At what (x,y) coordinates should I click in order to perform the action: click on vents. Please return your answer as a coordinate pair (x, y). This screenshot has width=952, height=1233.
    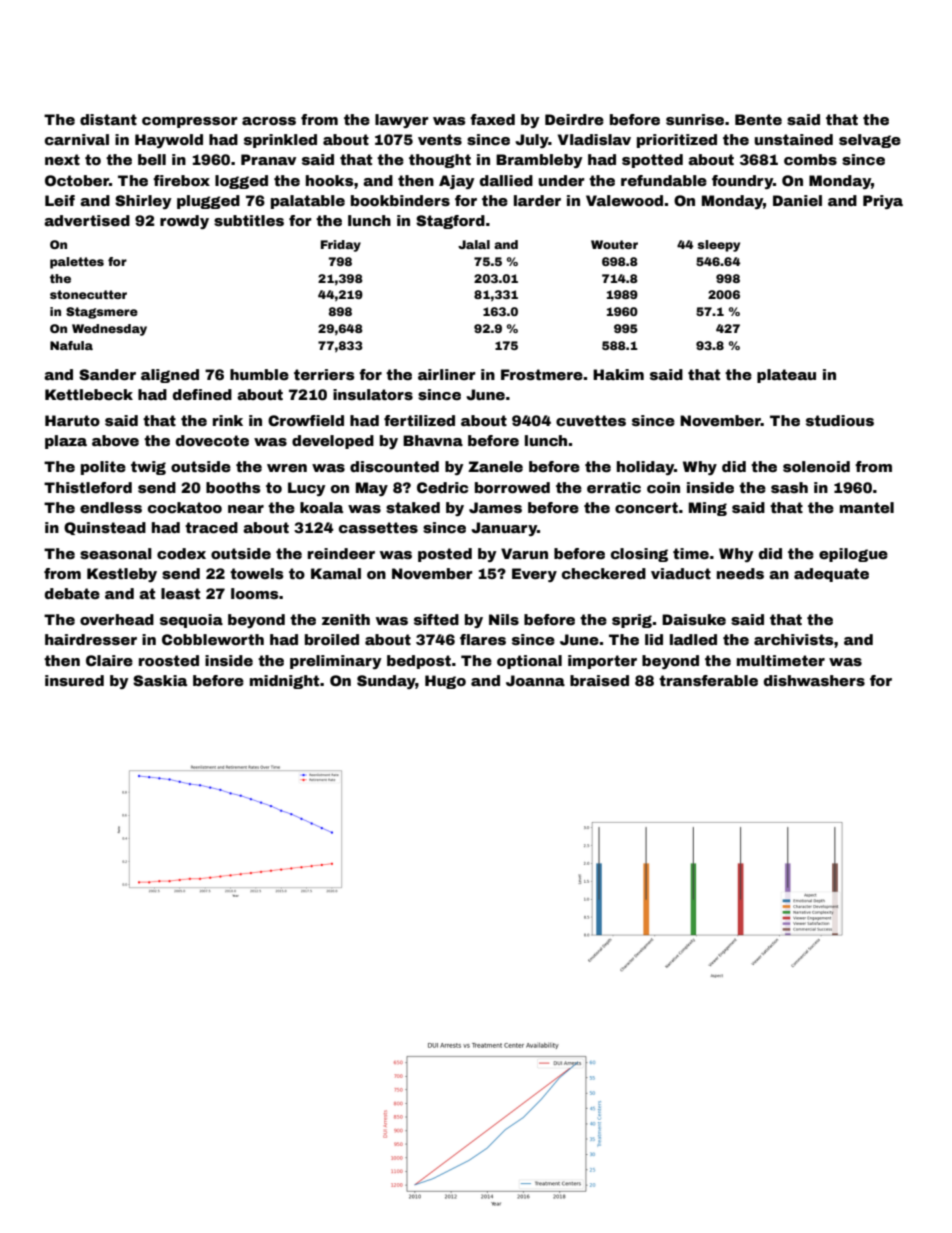
    Looking at the image, I should click on (440, 139).
